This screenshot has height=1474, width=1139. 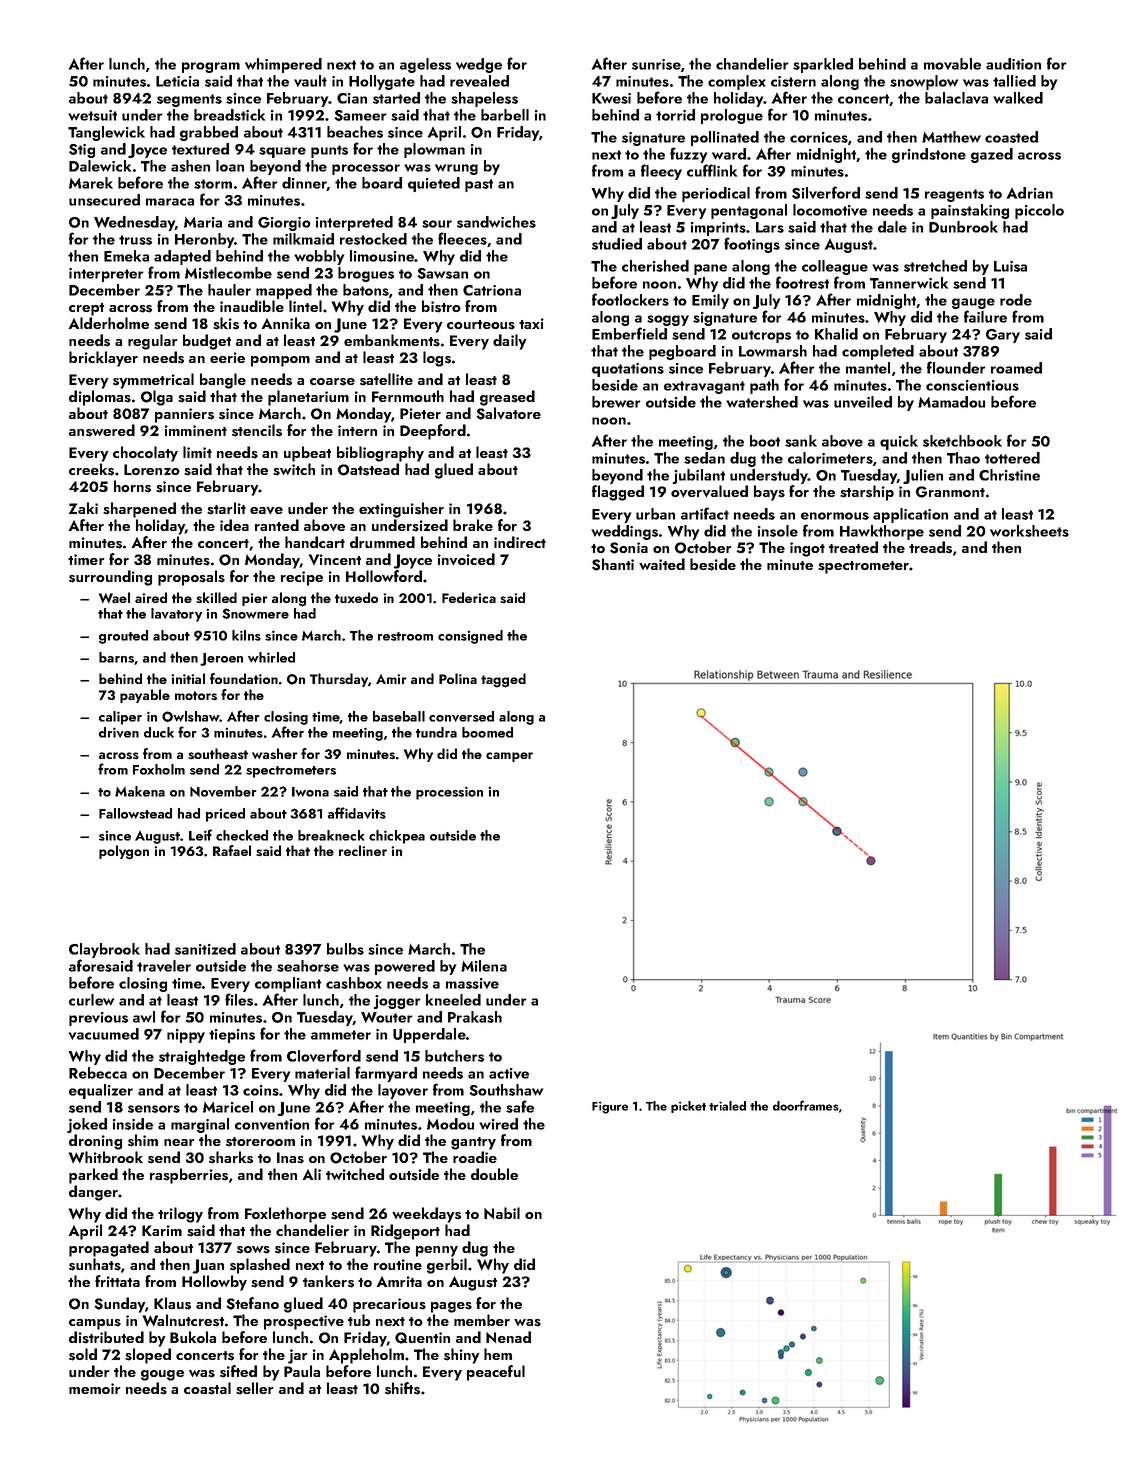 What do you see at coordinates (1010, 266) in the screenshot?
I see `Luisa` at bounding box center [1010, 266].
